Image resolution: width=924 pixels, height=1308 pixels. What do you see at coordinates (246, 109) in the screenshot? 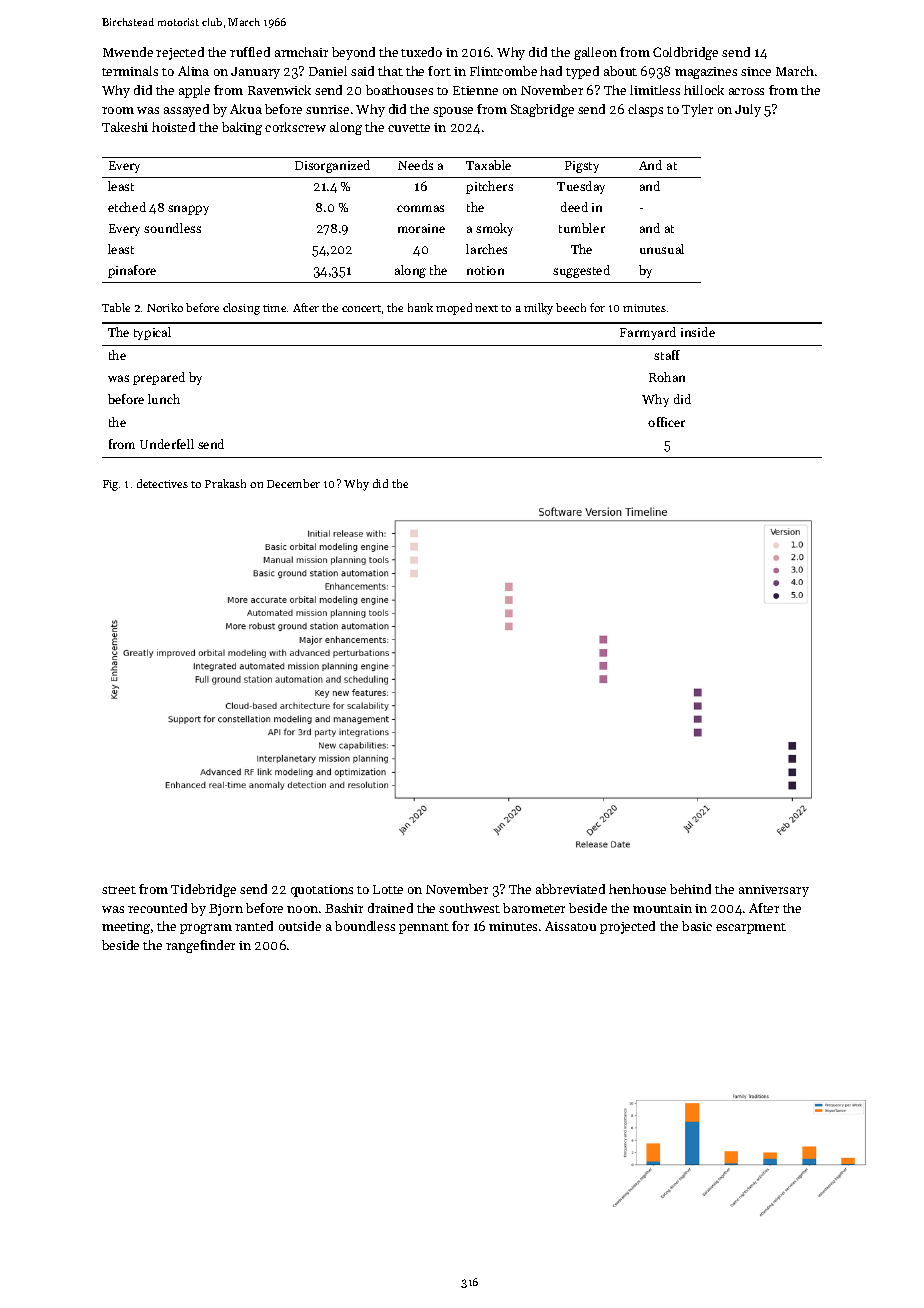
I see `Akua` at bounding box center [246, 109].
